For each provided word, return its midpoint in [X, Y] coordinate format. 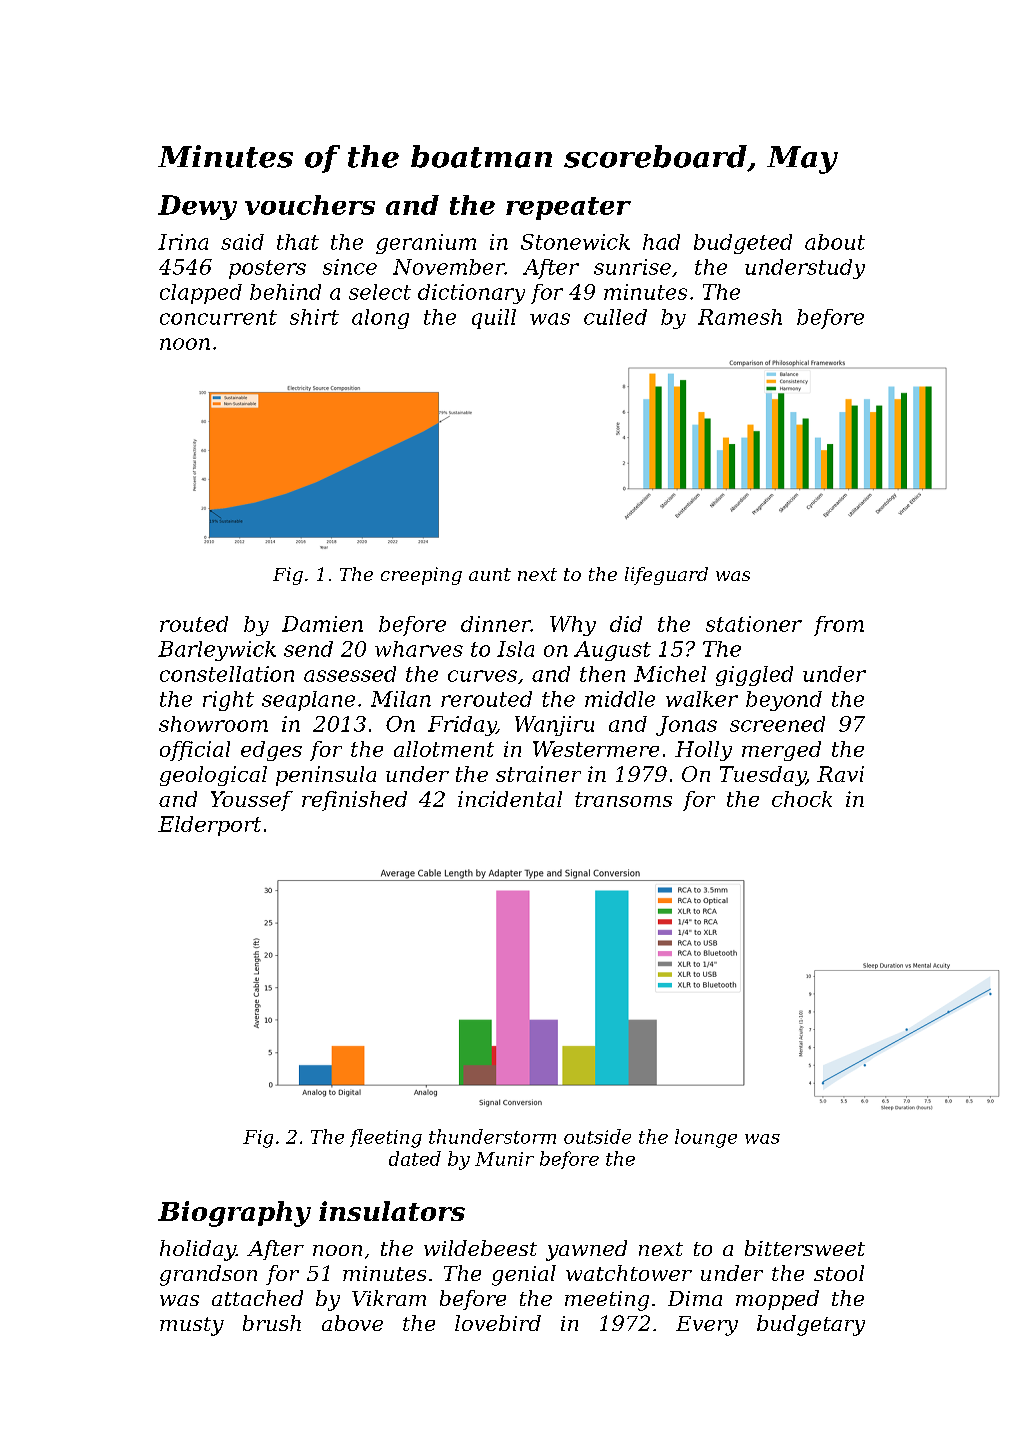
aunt [490, 574]
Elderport [209, 826]
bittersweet [805, 1248]
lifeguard [666, 576]
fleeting [386, 1138]
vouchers [310, 205]
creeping [421, 576]
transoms [623, 799]
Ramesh [740, 317]
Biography [234, 1214]
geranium [426, 244]
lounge [706, 1138]
